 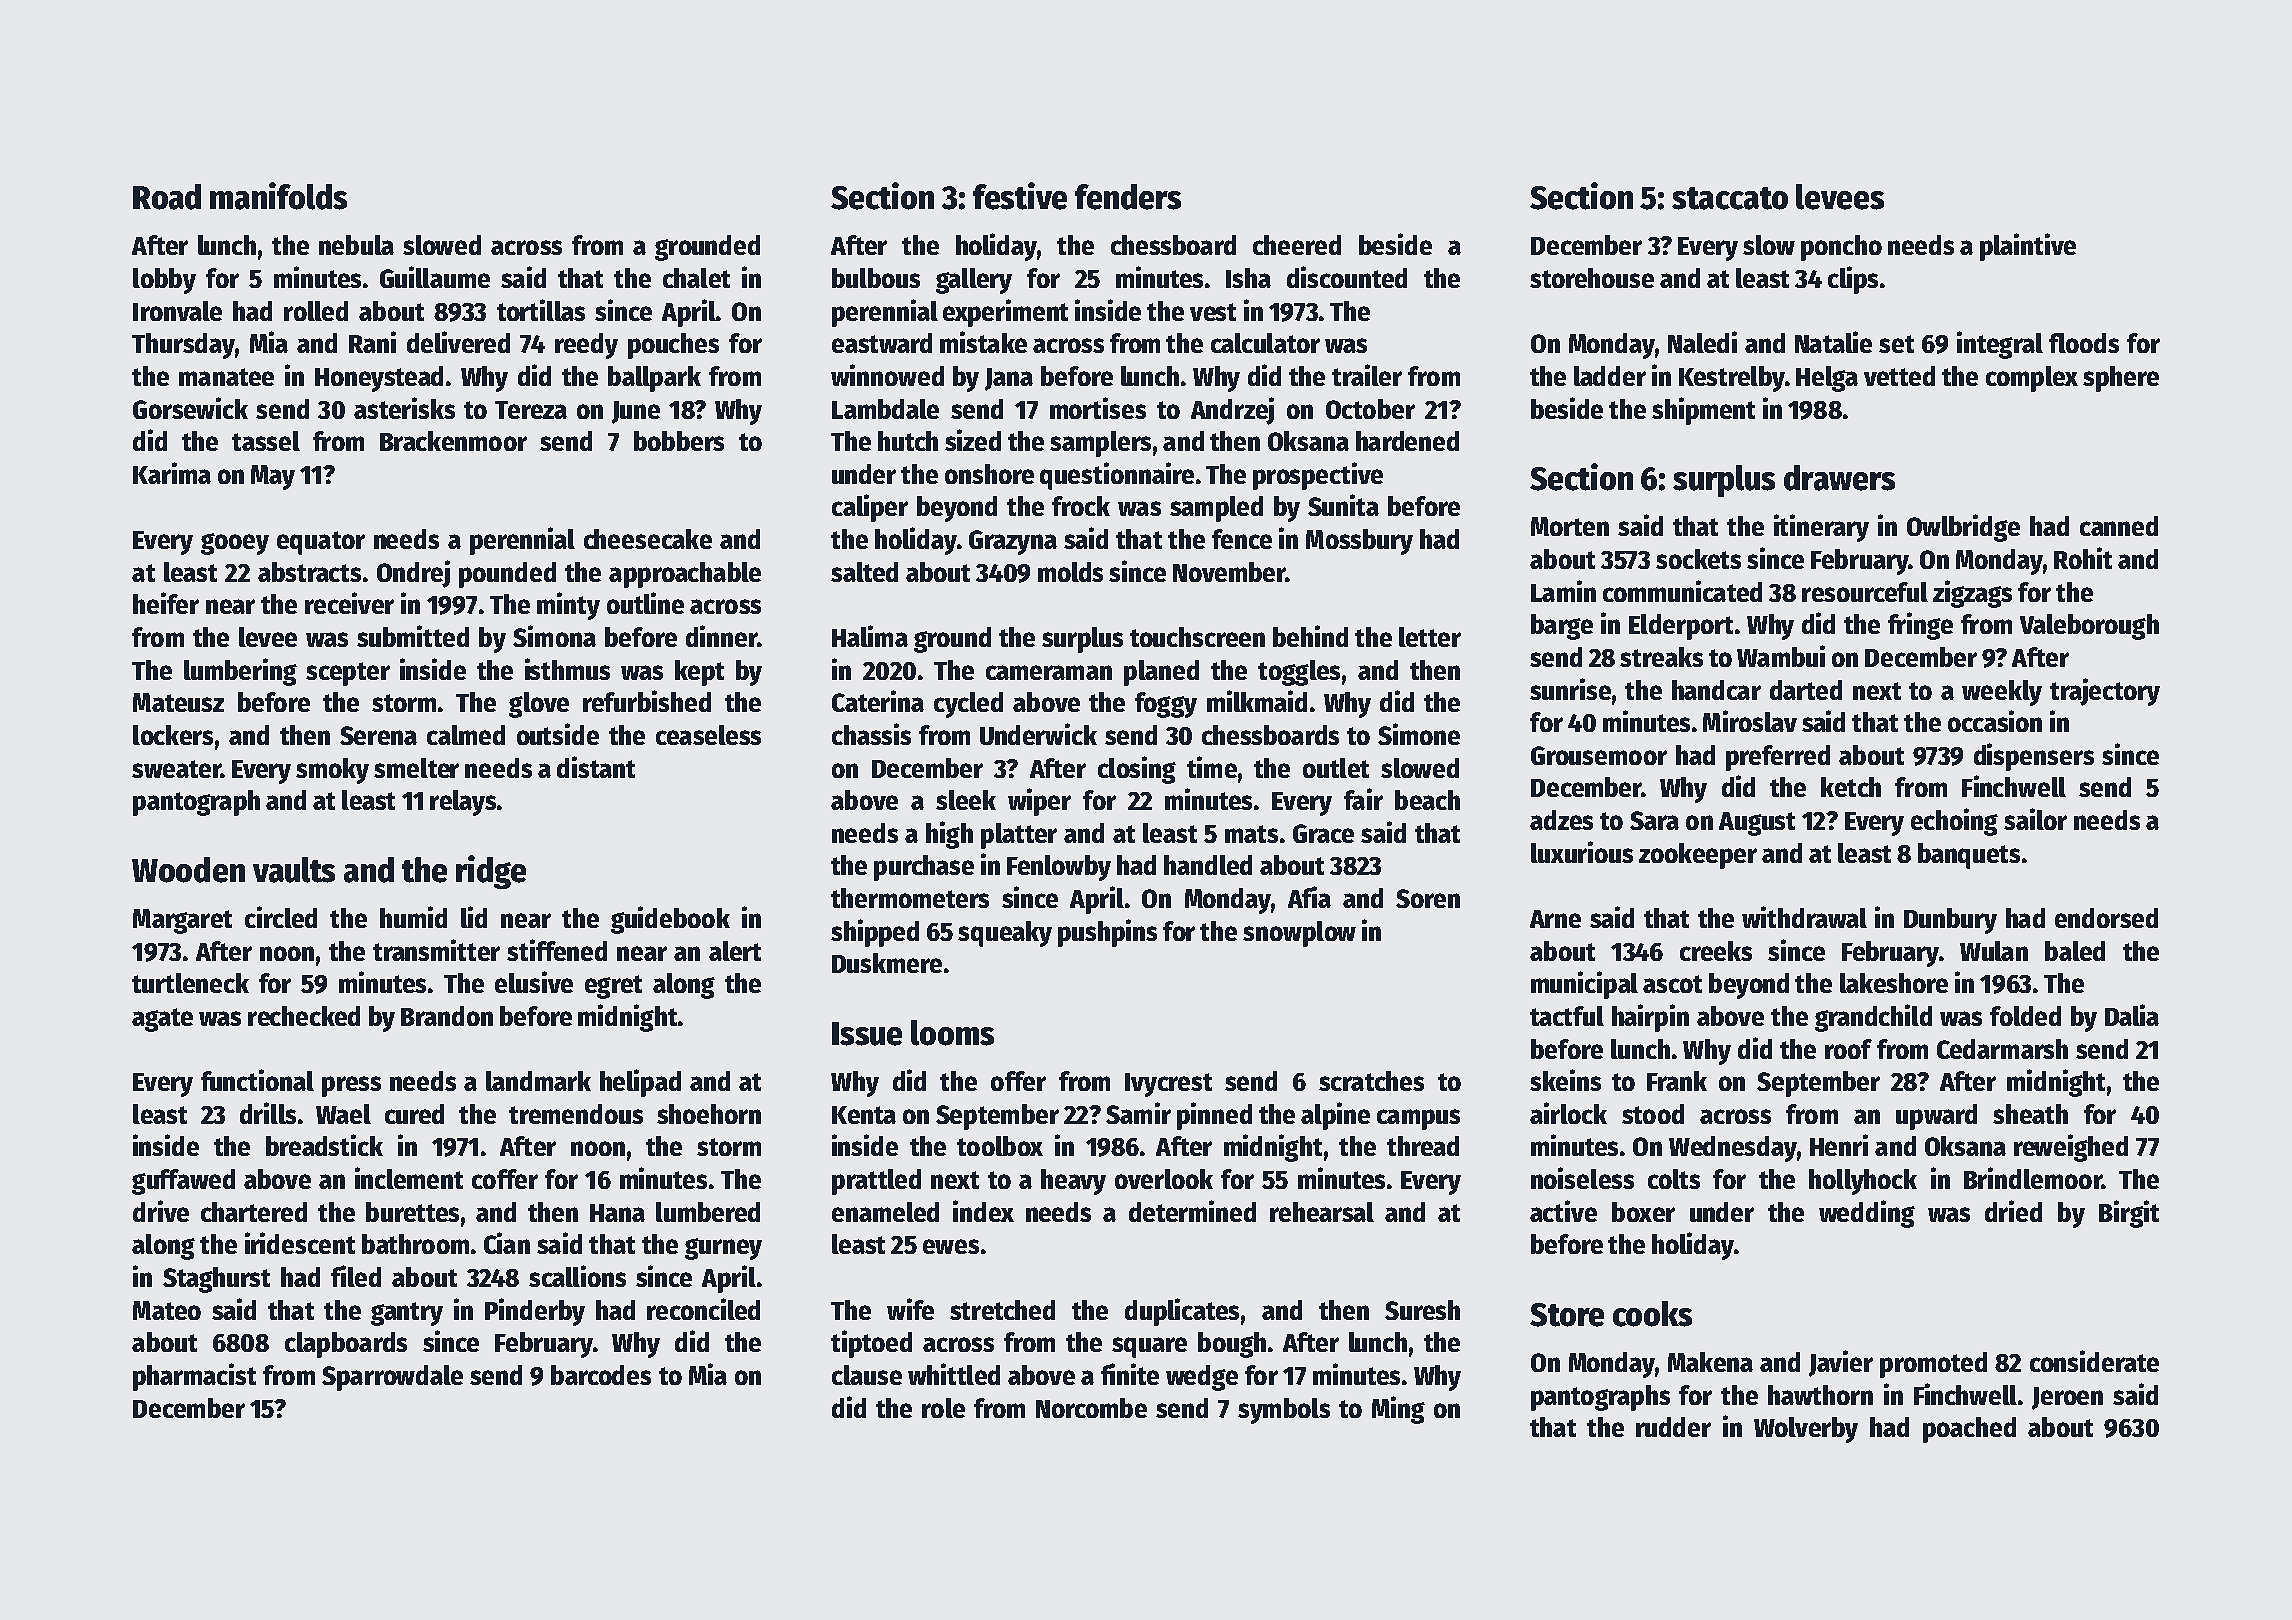 I want to click on egret, so click(x=613, y=987).
